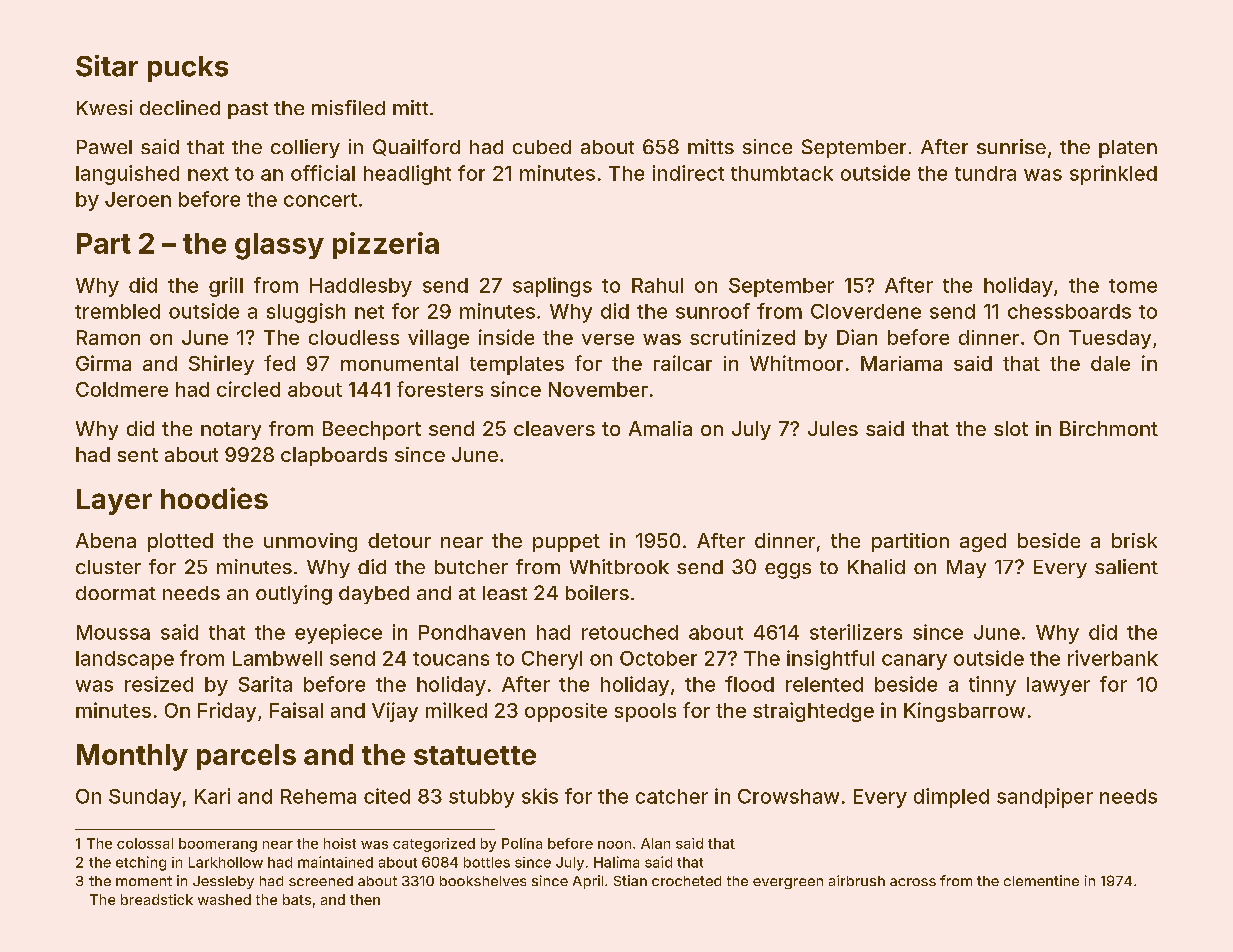  Describe the element at coordinates (1011, 146) in the screenshot. I see `sunrise` at that location.
